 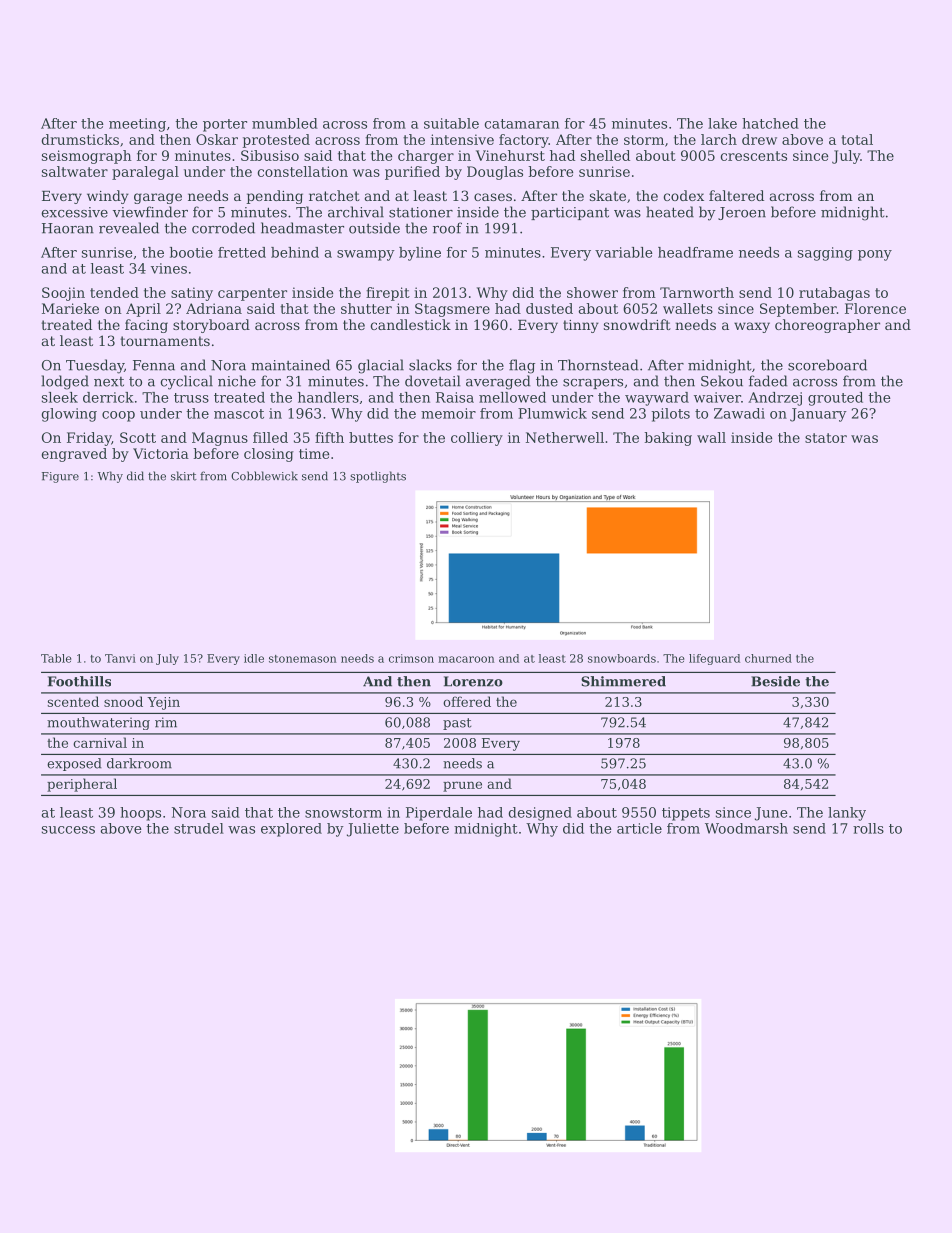 What do you see at coordinates (120, 658) in the document?
I see `Tanvi` at bounding box center [120, 658].
